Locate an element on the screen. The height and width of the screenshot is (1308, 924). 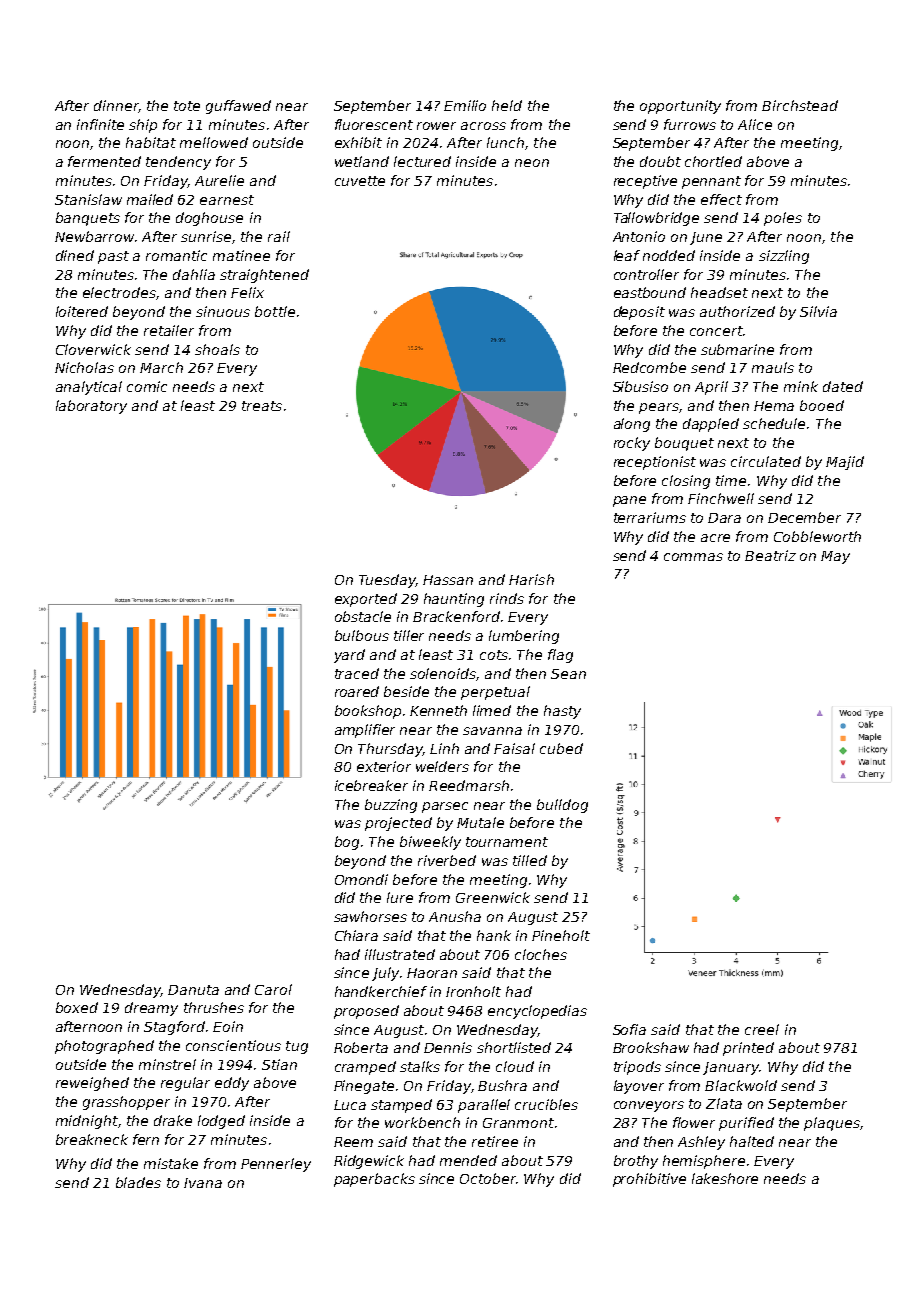
doghouse is located at coordinates (209, 219).
